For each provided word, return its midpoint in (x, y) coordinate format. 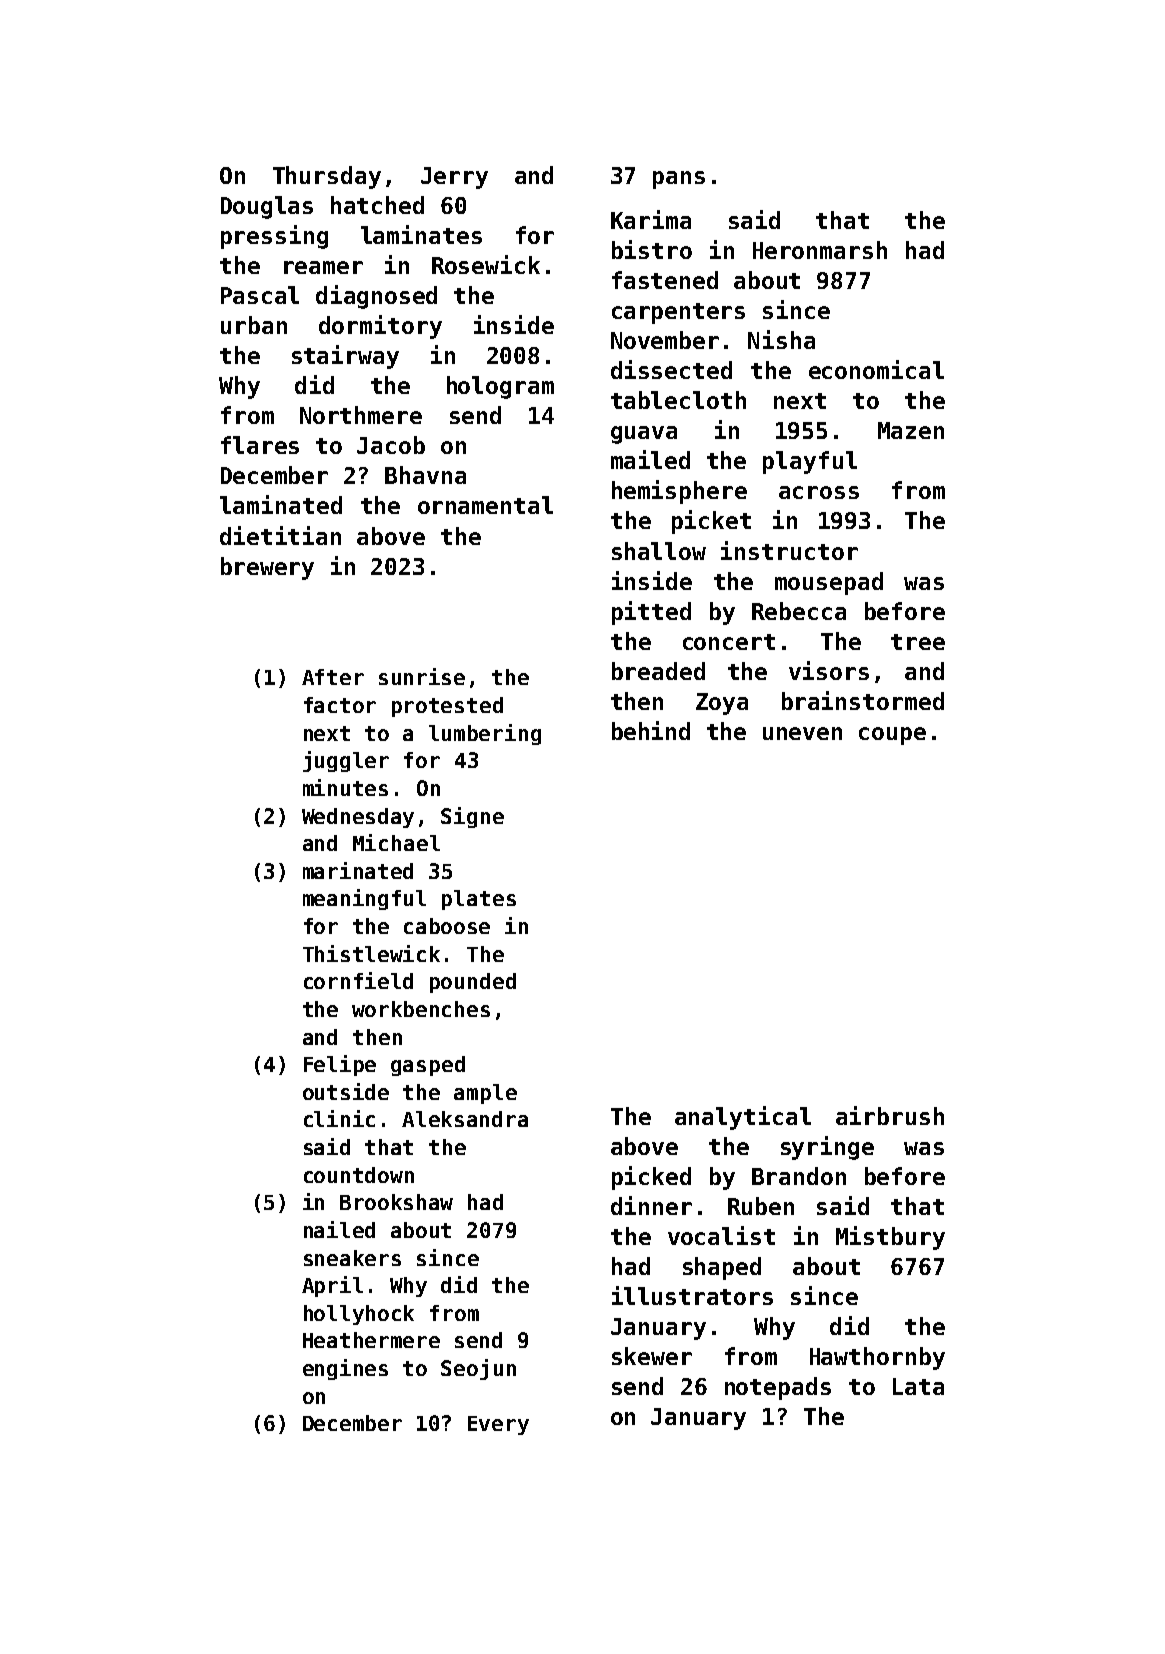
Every (498, 1425)
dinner (651, 1205)
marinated (358, 870)
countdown (359, 1175)
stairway (345, 357)
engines (345, 1369)
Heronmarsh (820, 250)
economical (876, 369)
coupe (892, 736)
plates (479, 900)
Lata (918, 1386)
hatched (377, 205)
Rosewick (486, 264)
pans (679, 180)
